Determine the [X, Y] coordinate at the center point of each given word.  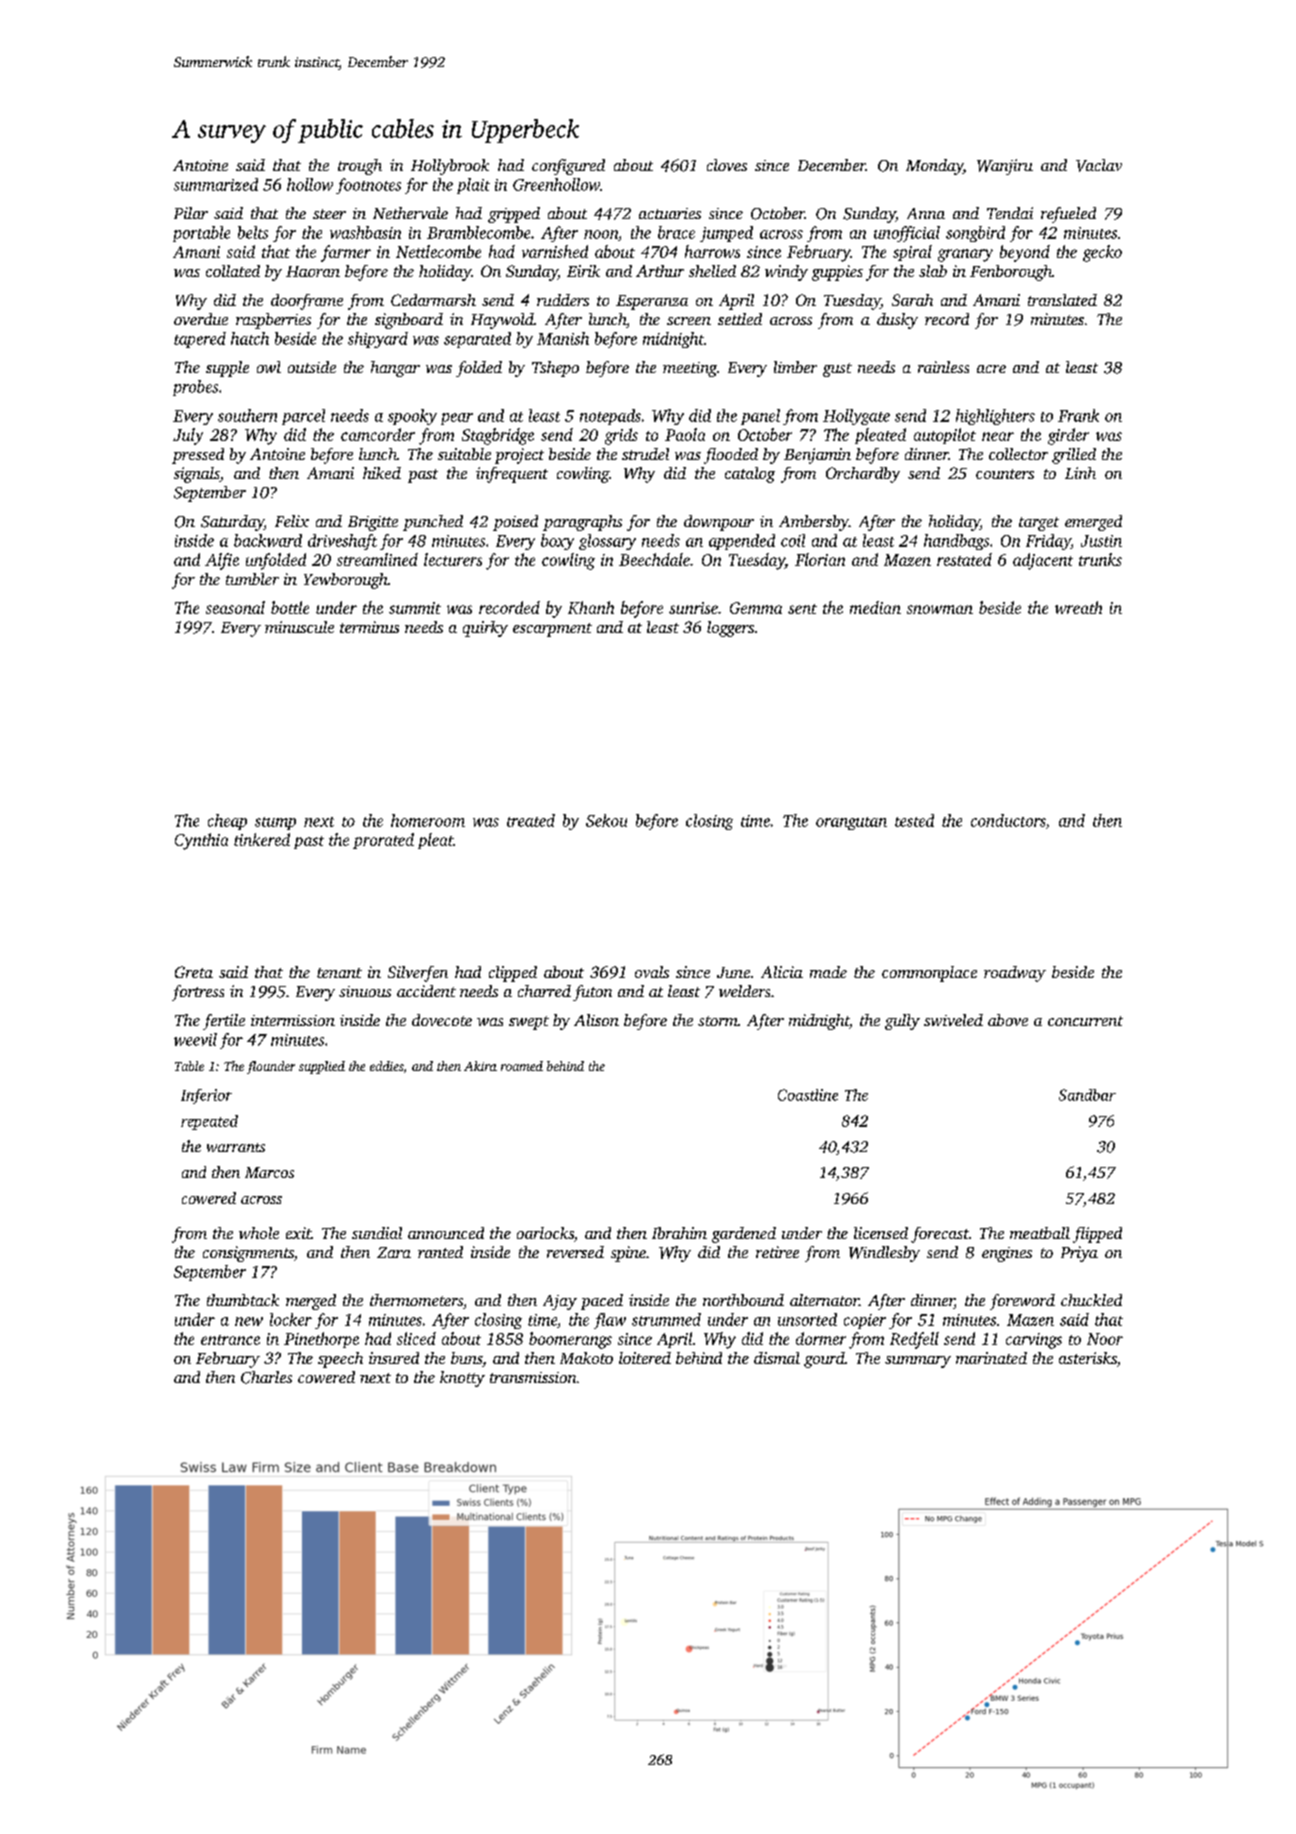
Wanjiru [1005, 167]
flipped [1097, 1235]
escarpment [552, 630]
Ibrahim [679, 1233]
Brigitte [373, 523]
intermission [293, 1020]
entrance [230, 1340]
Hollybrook [450, 167]
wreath [1078, 607]
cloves [727, 165]
